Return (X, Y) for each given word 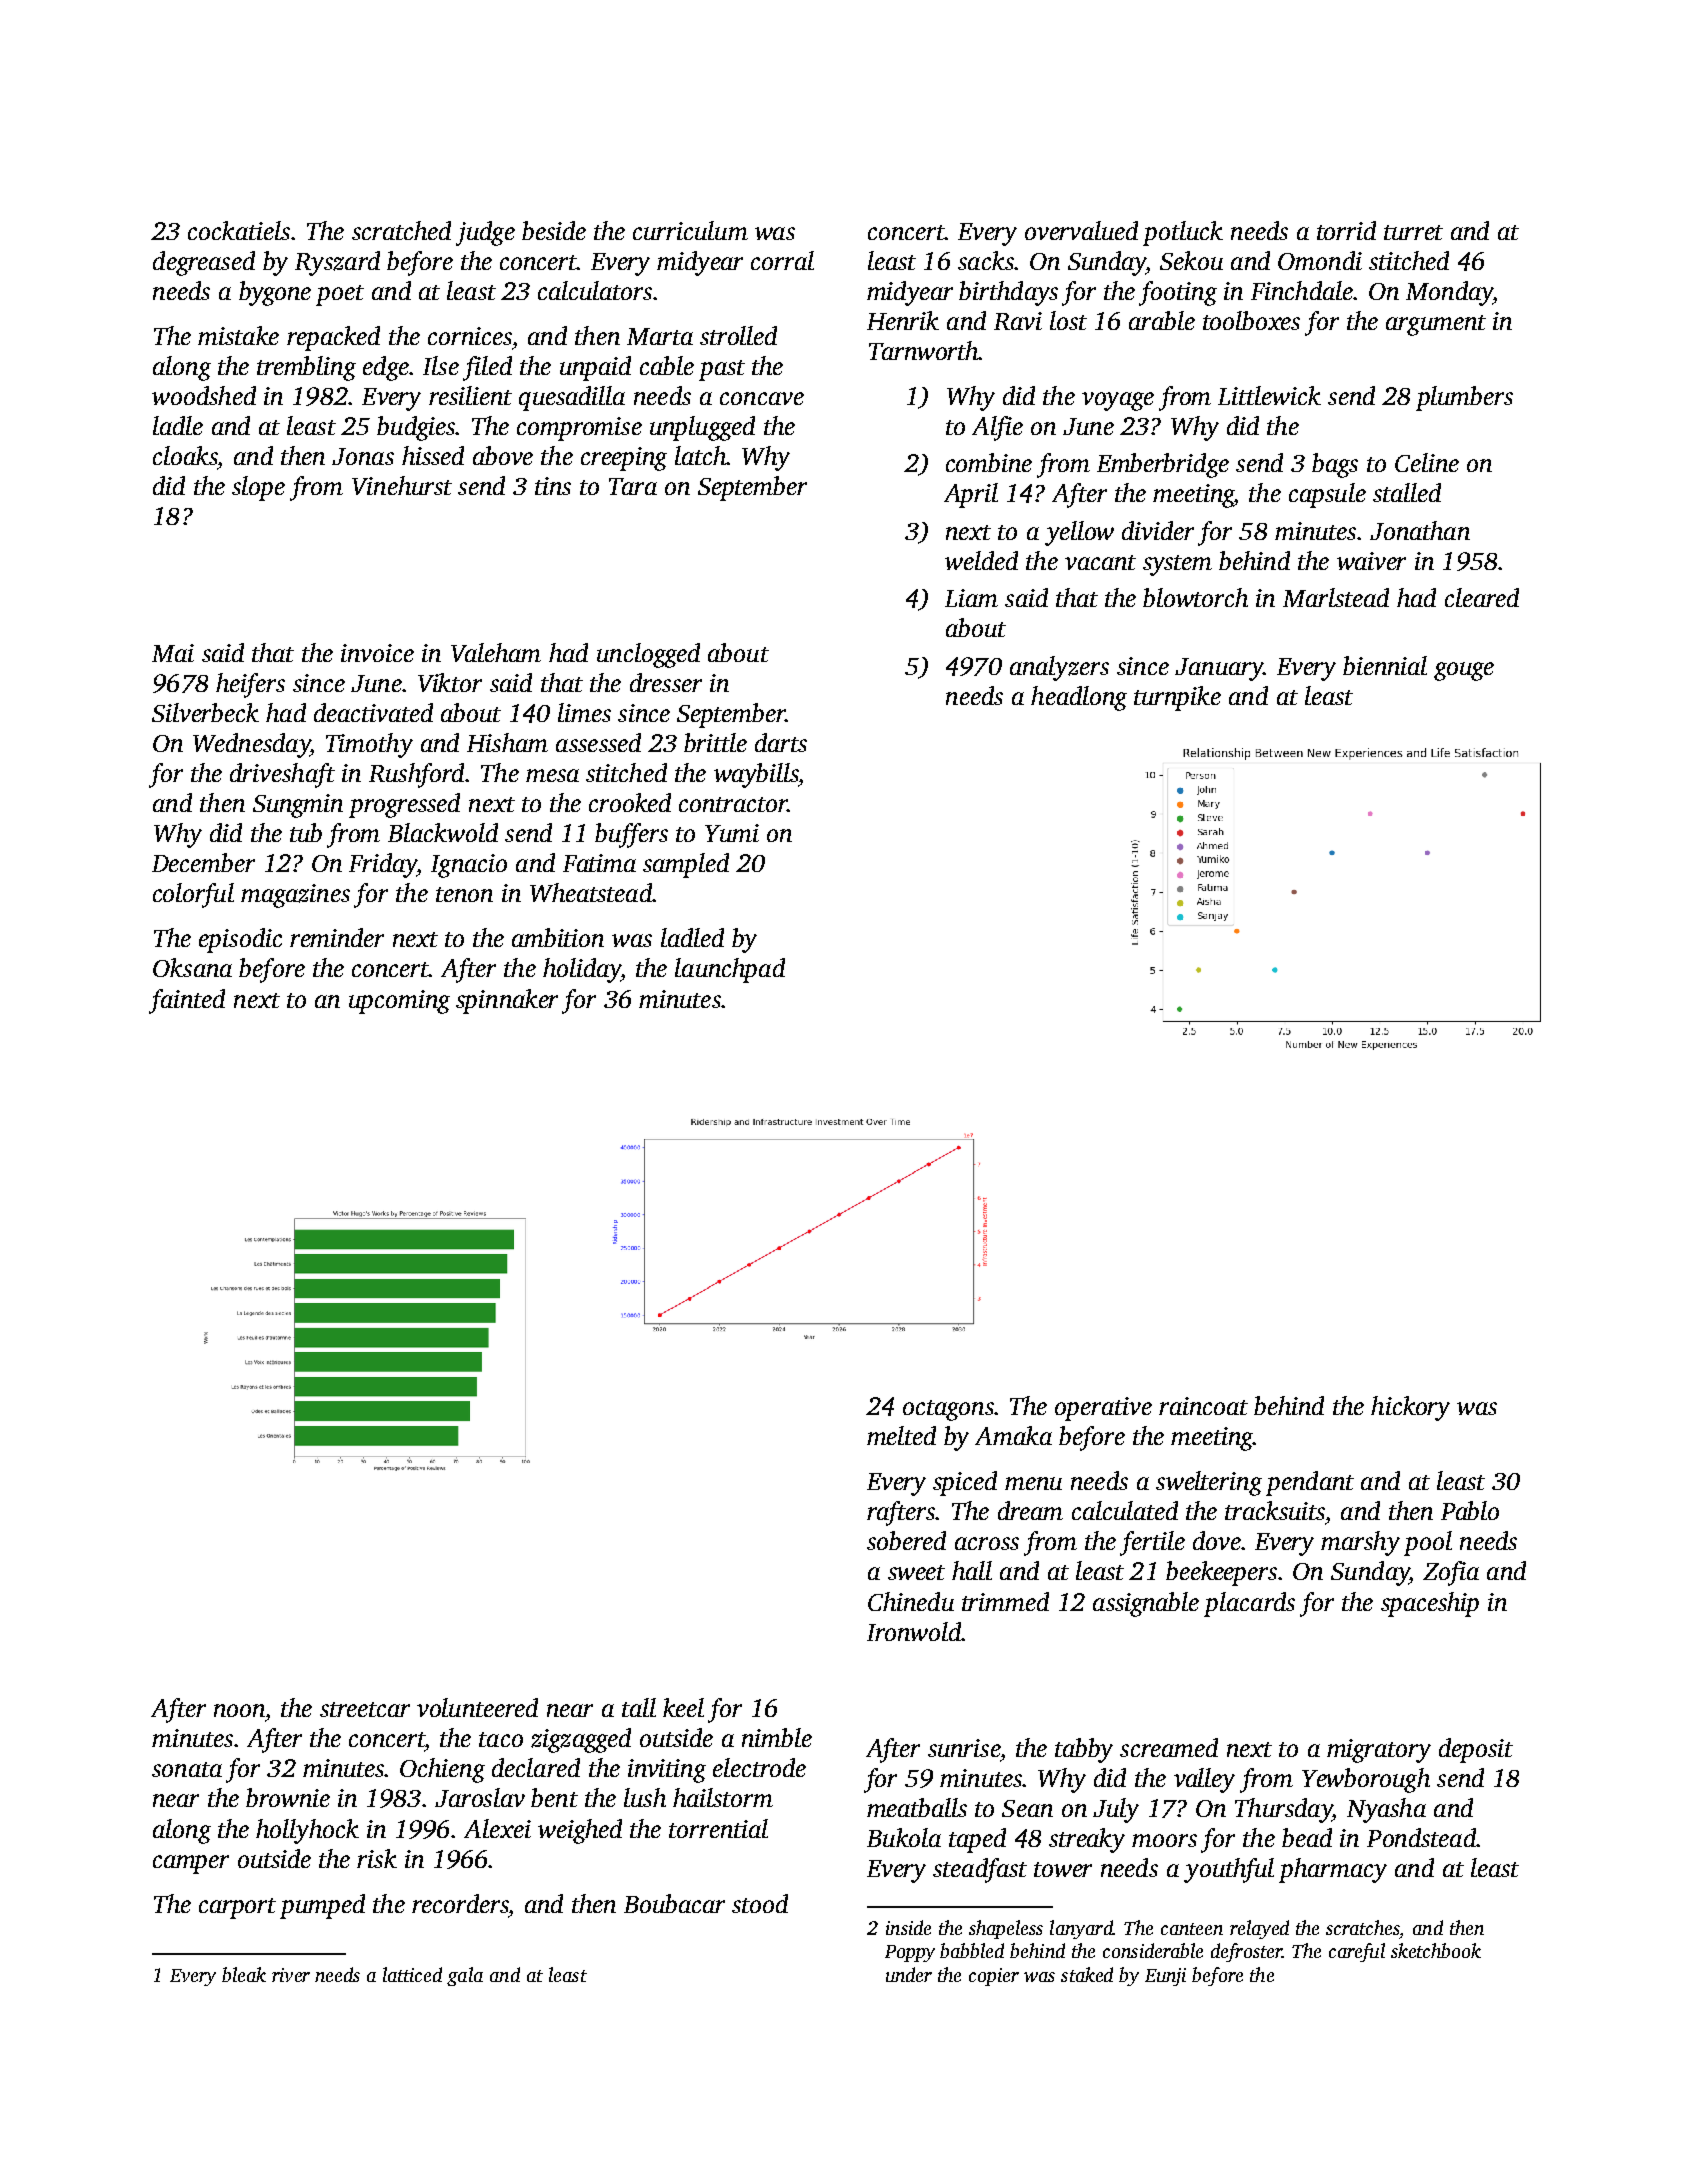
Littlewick (1269, 395)
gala (465, 1976)
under (909, 1974)
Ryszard (337, 263)
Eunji (1165, 1977)
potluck (1183, 233)
